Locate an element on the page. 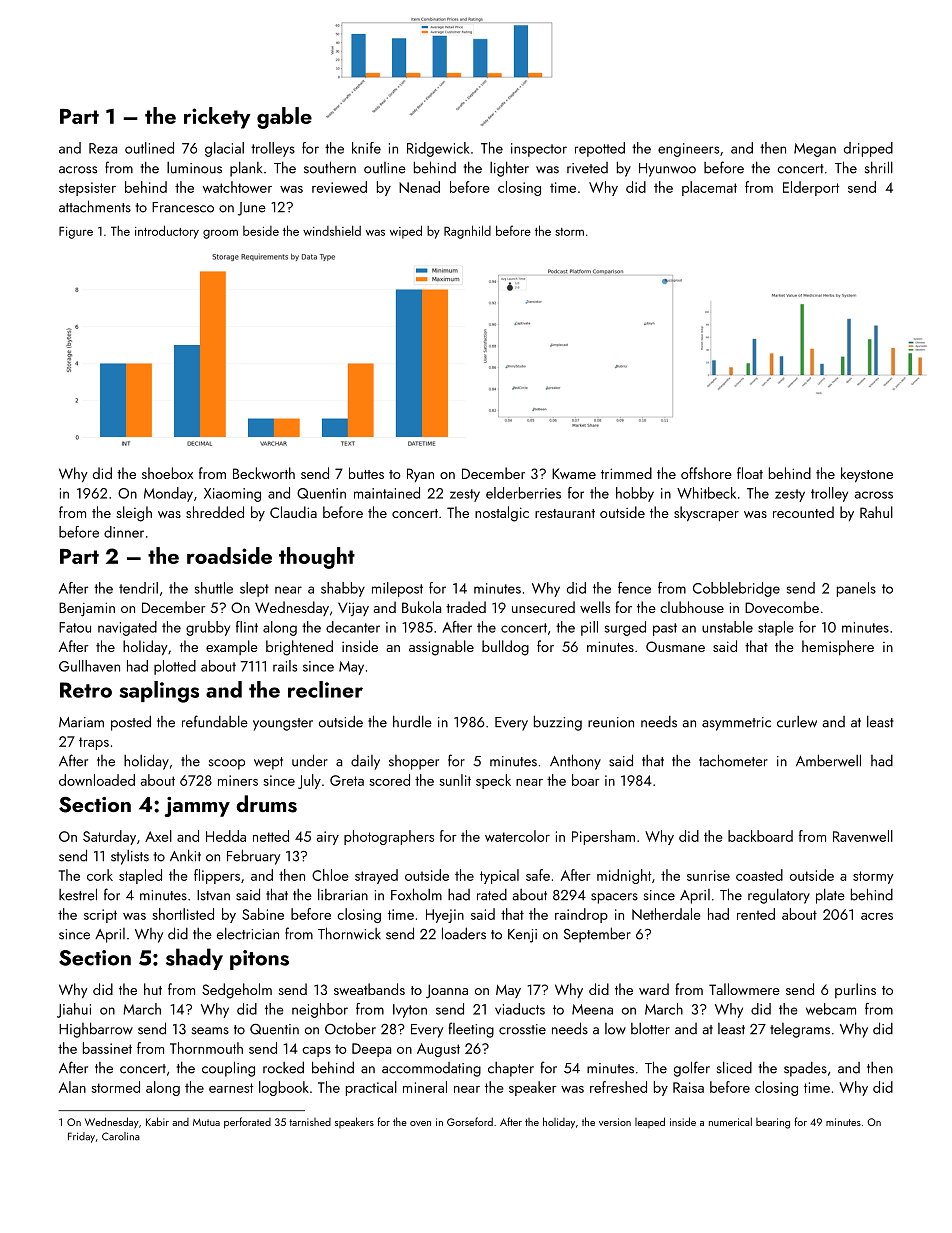 This image has width=952, height=1233. placemat is located at coordinates (709, 188).
